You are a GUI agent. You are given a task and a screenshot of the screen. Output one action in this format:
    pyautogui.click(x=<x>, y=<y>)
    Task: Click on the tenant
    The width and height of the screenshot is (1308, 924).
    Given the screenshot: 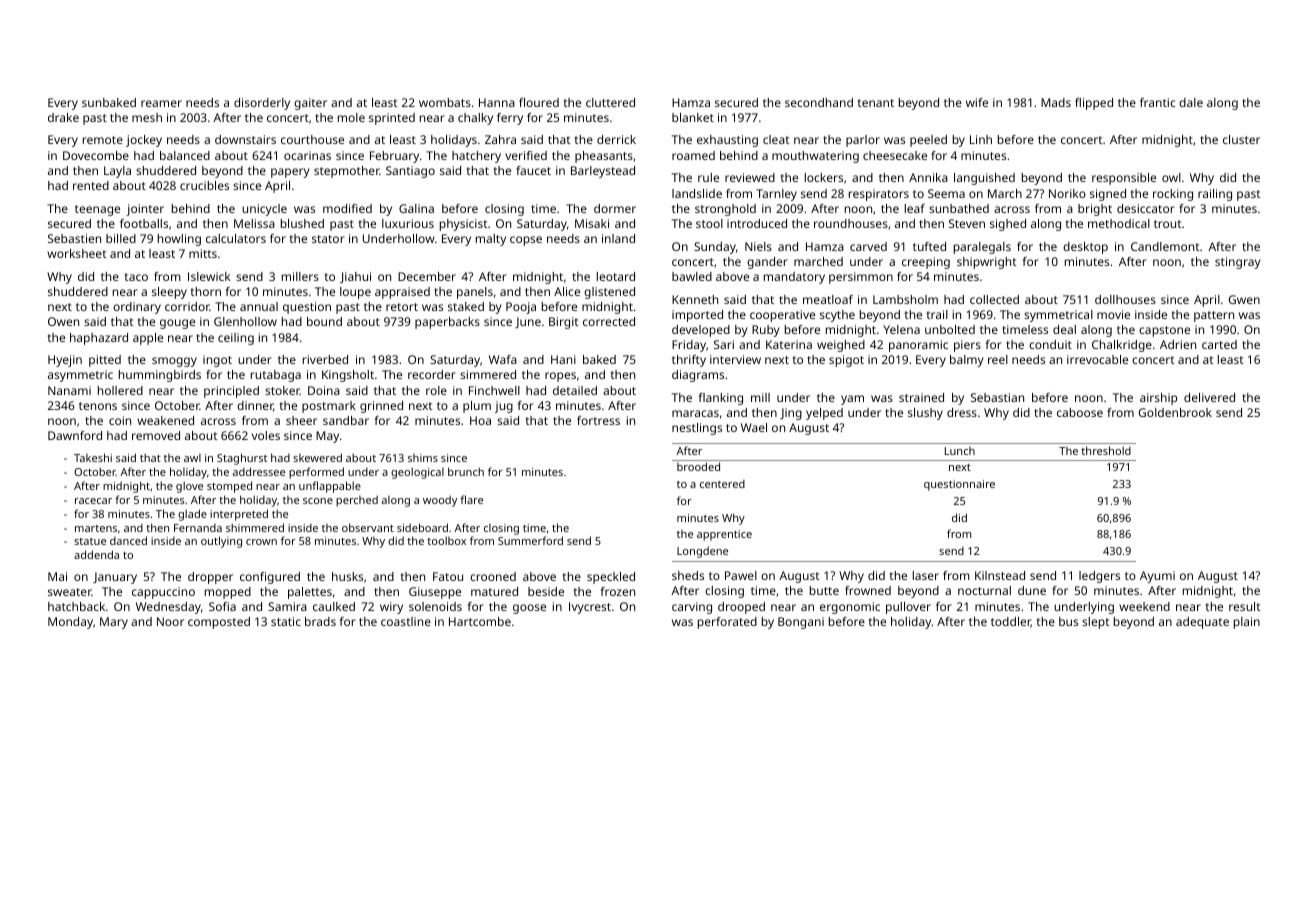 What is the action you would take?
    pyautogui.click(x=876, y=103)
